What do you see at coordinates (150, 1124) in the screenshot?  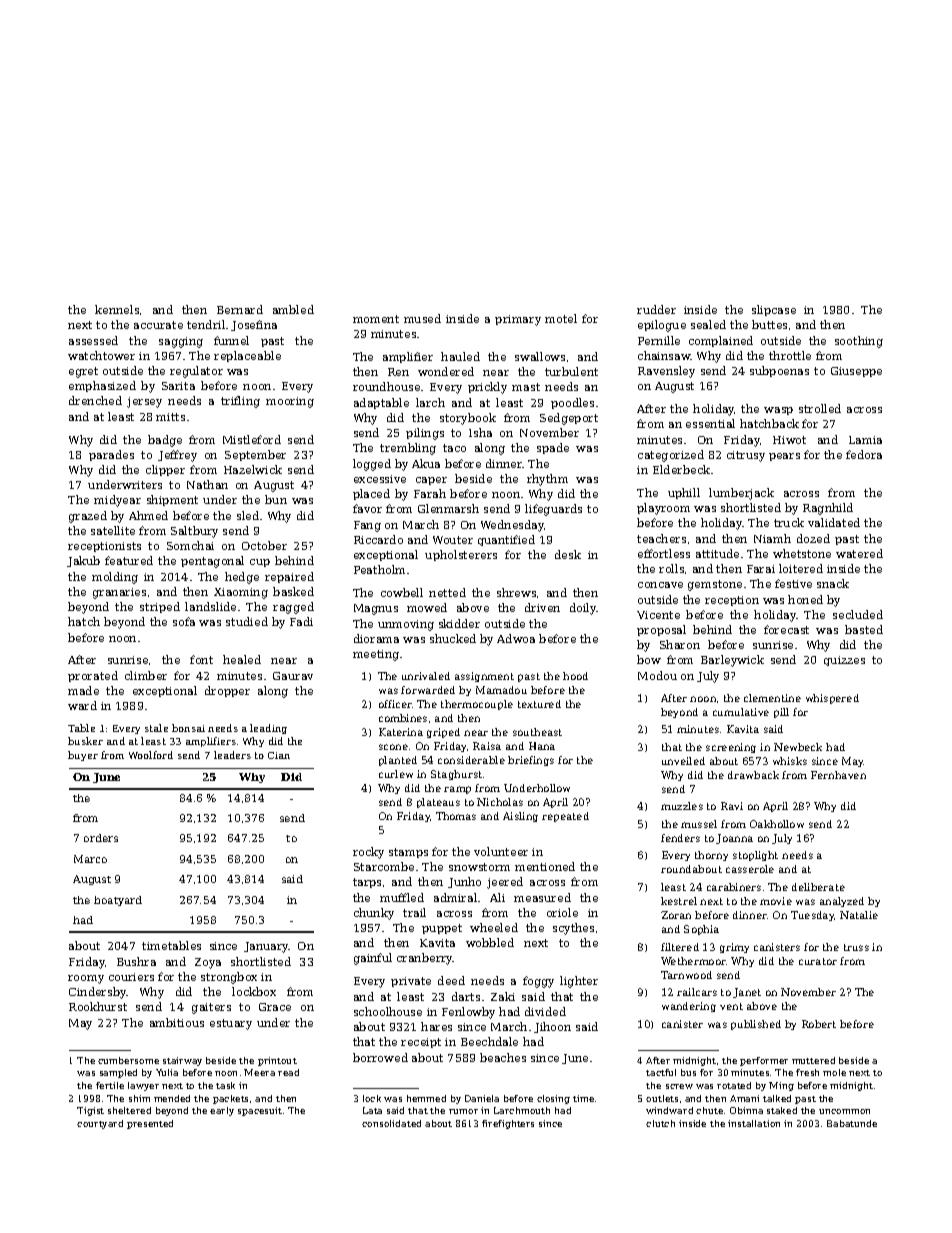 I see `presented` at bounding box center [150, 1124].
